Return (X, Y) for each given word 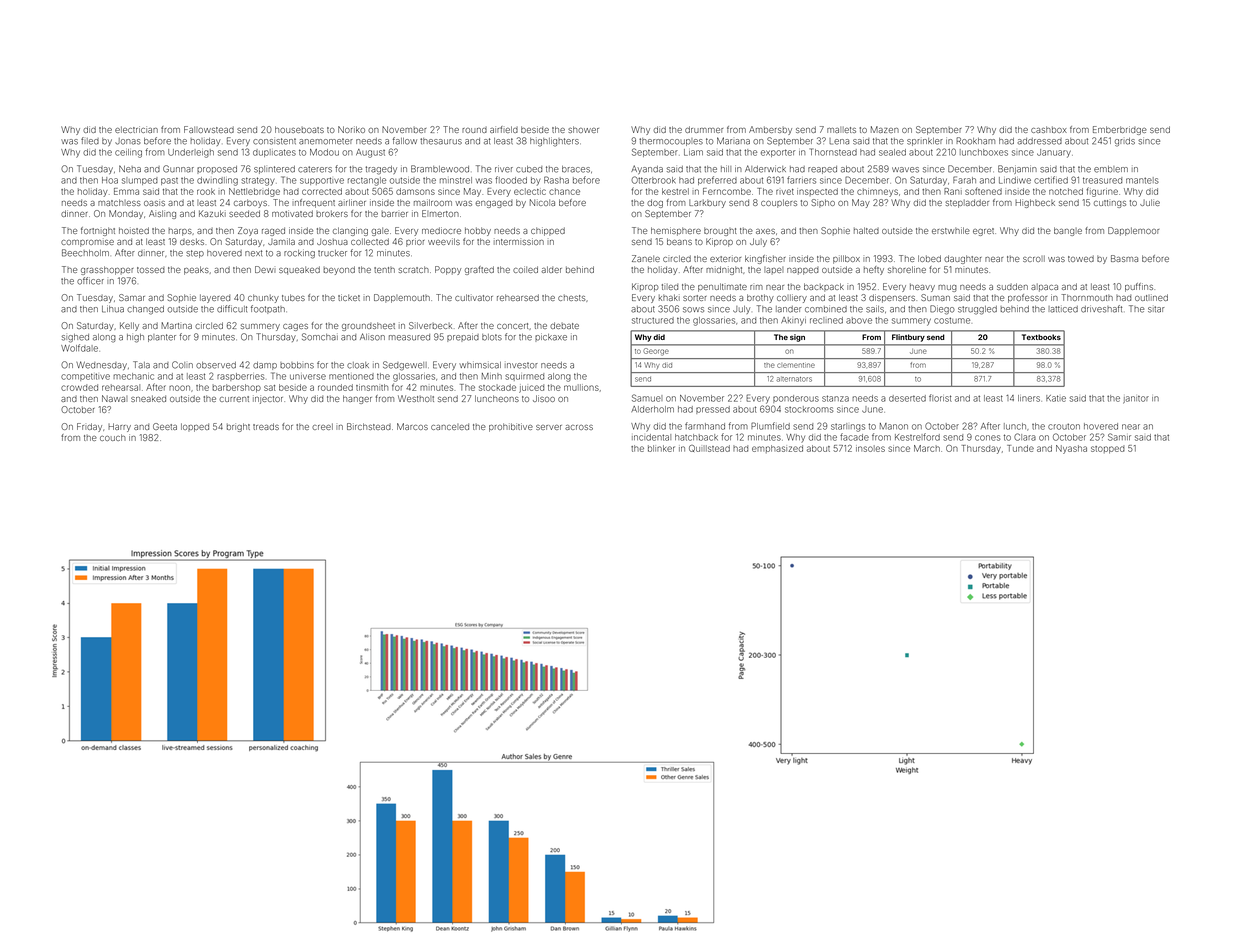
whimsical (480, 365)
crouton (1064, 426)
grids (1125, 142)
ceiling (128, 153)
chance (564, 191)
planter (162, 338)
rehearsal (121, 387)
